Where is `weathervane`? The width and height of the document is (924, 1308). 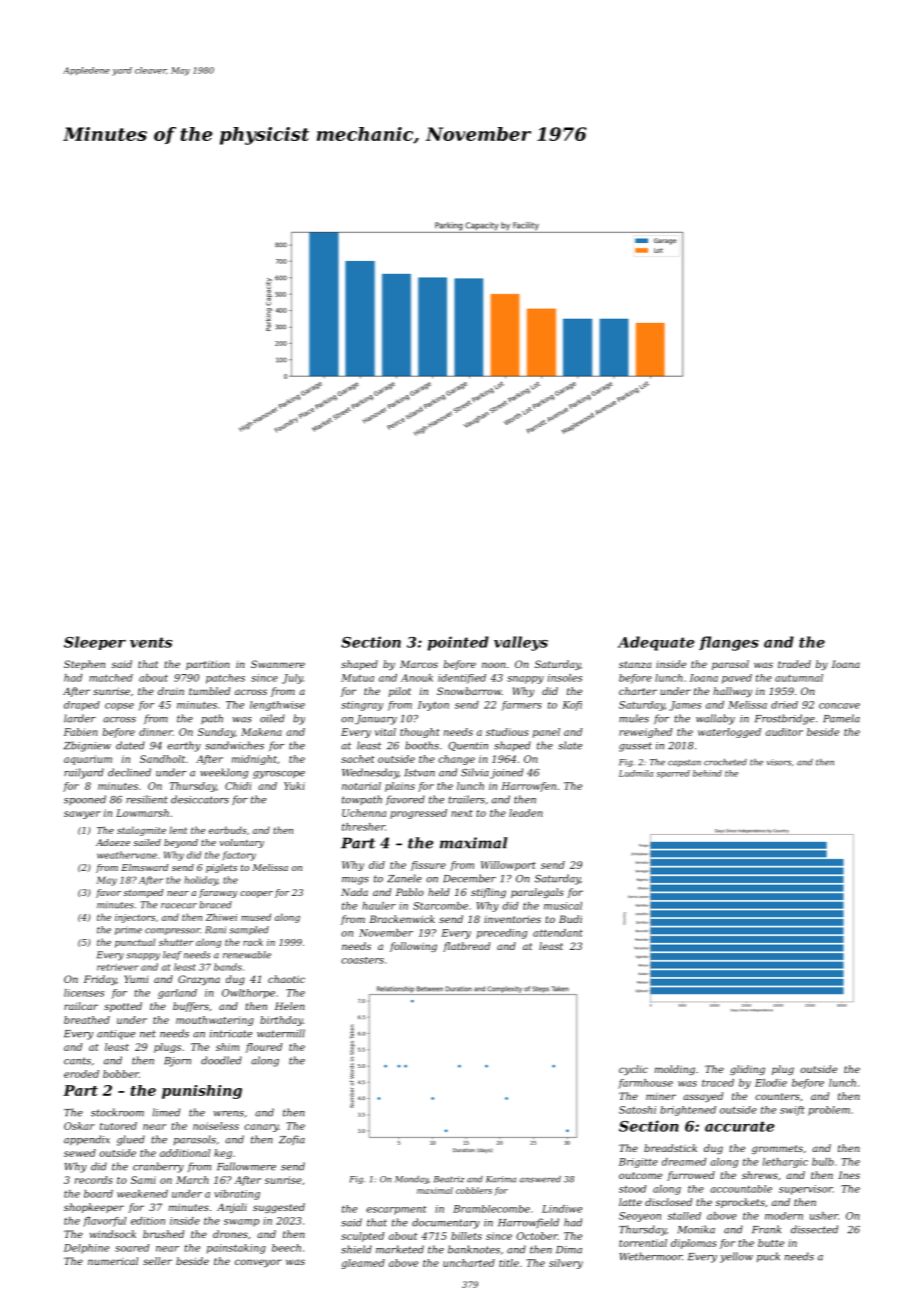
weathervane is located at coordinates (127, 855).
